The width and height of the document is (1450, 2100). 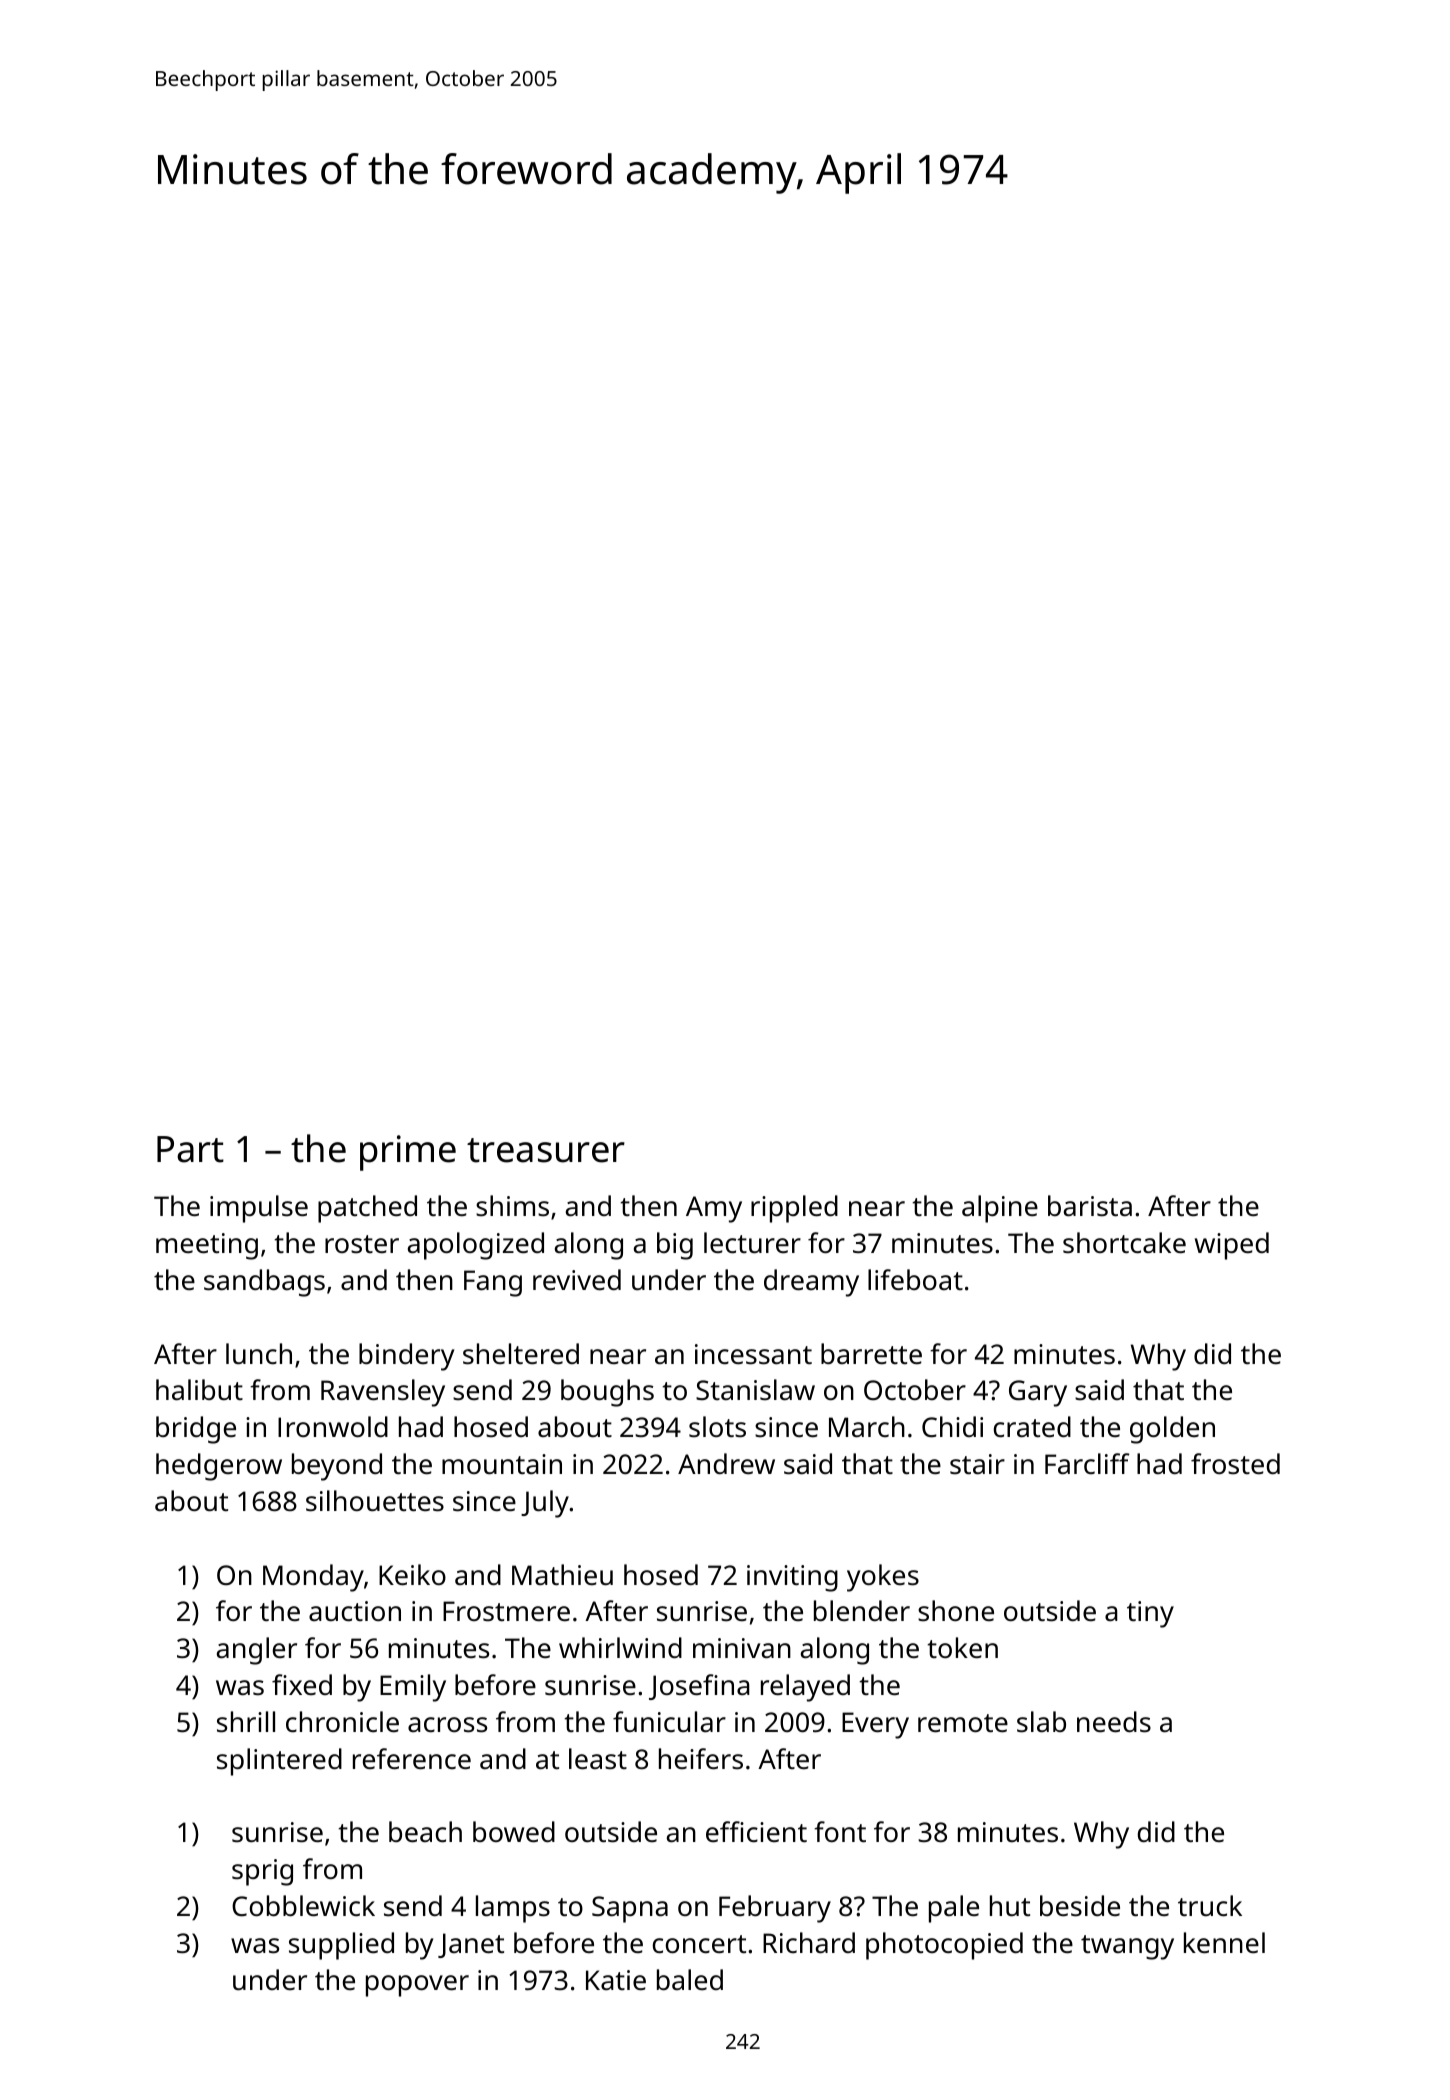 What do you see at coordinates (408, 1153) in the document?
I see `prime` at bounding box center [408, 1153].
